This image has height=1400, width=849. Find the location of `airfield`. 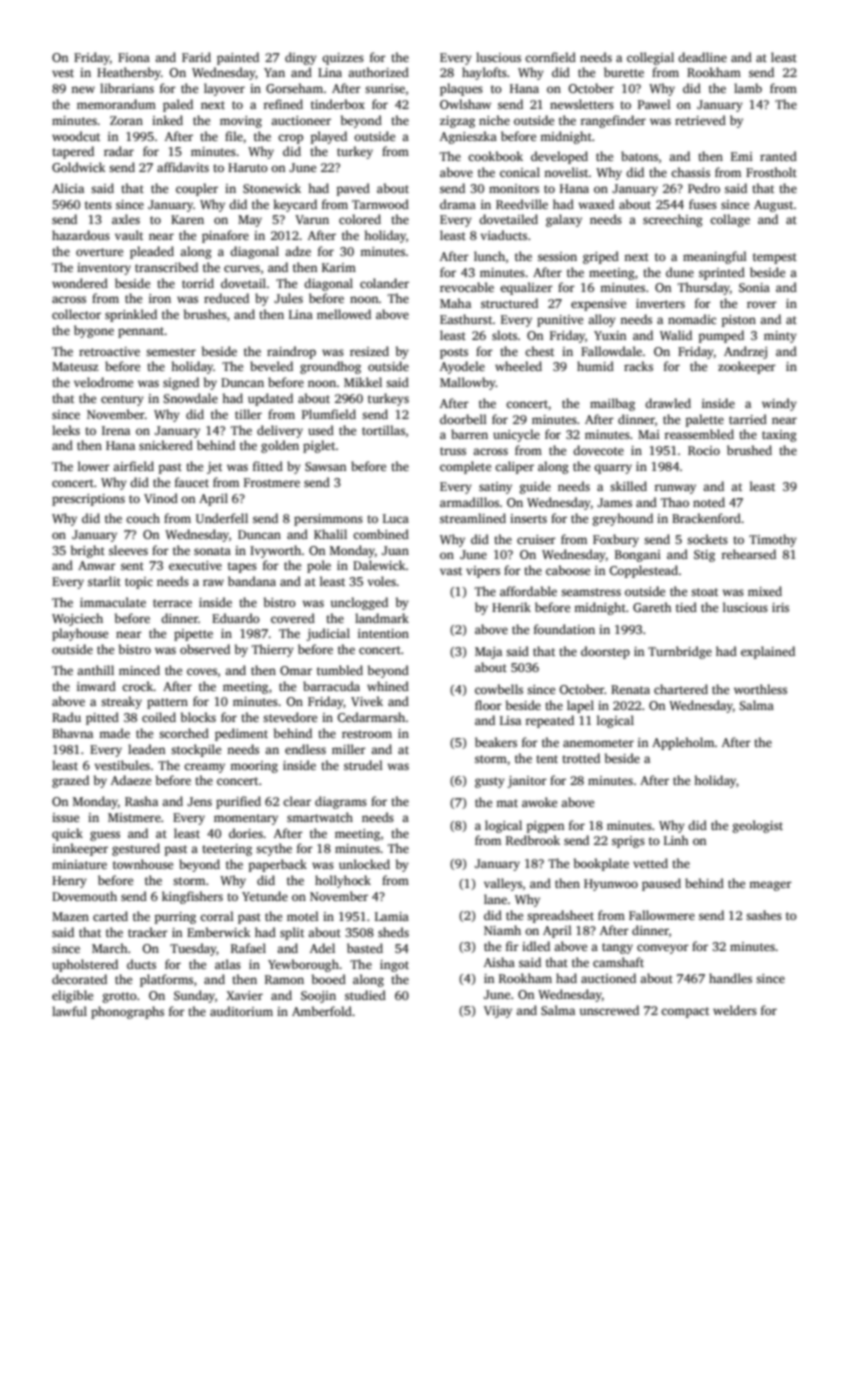

airfield is located at coordinates (133, 466).
